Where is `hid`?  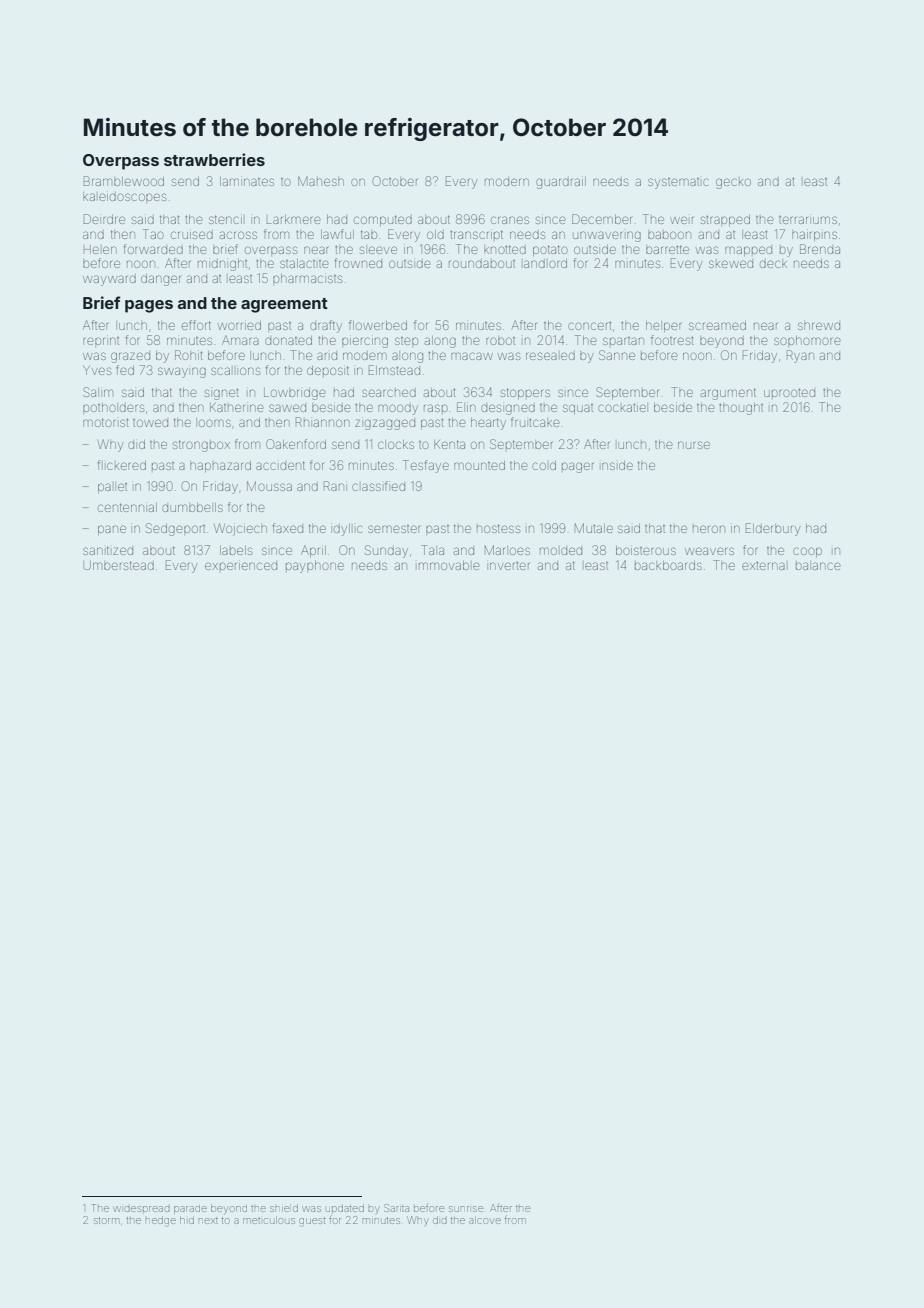
hid is located at coordinates (187, 1220).
